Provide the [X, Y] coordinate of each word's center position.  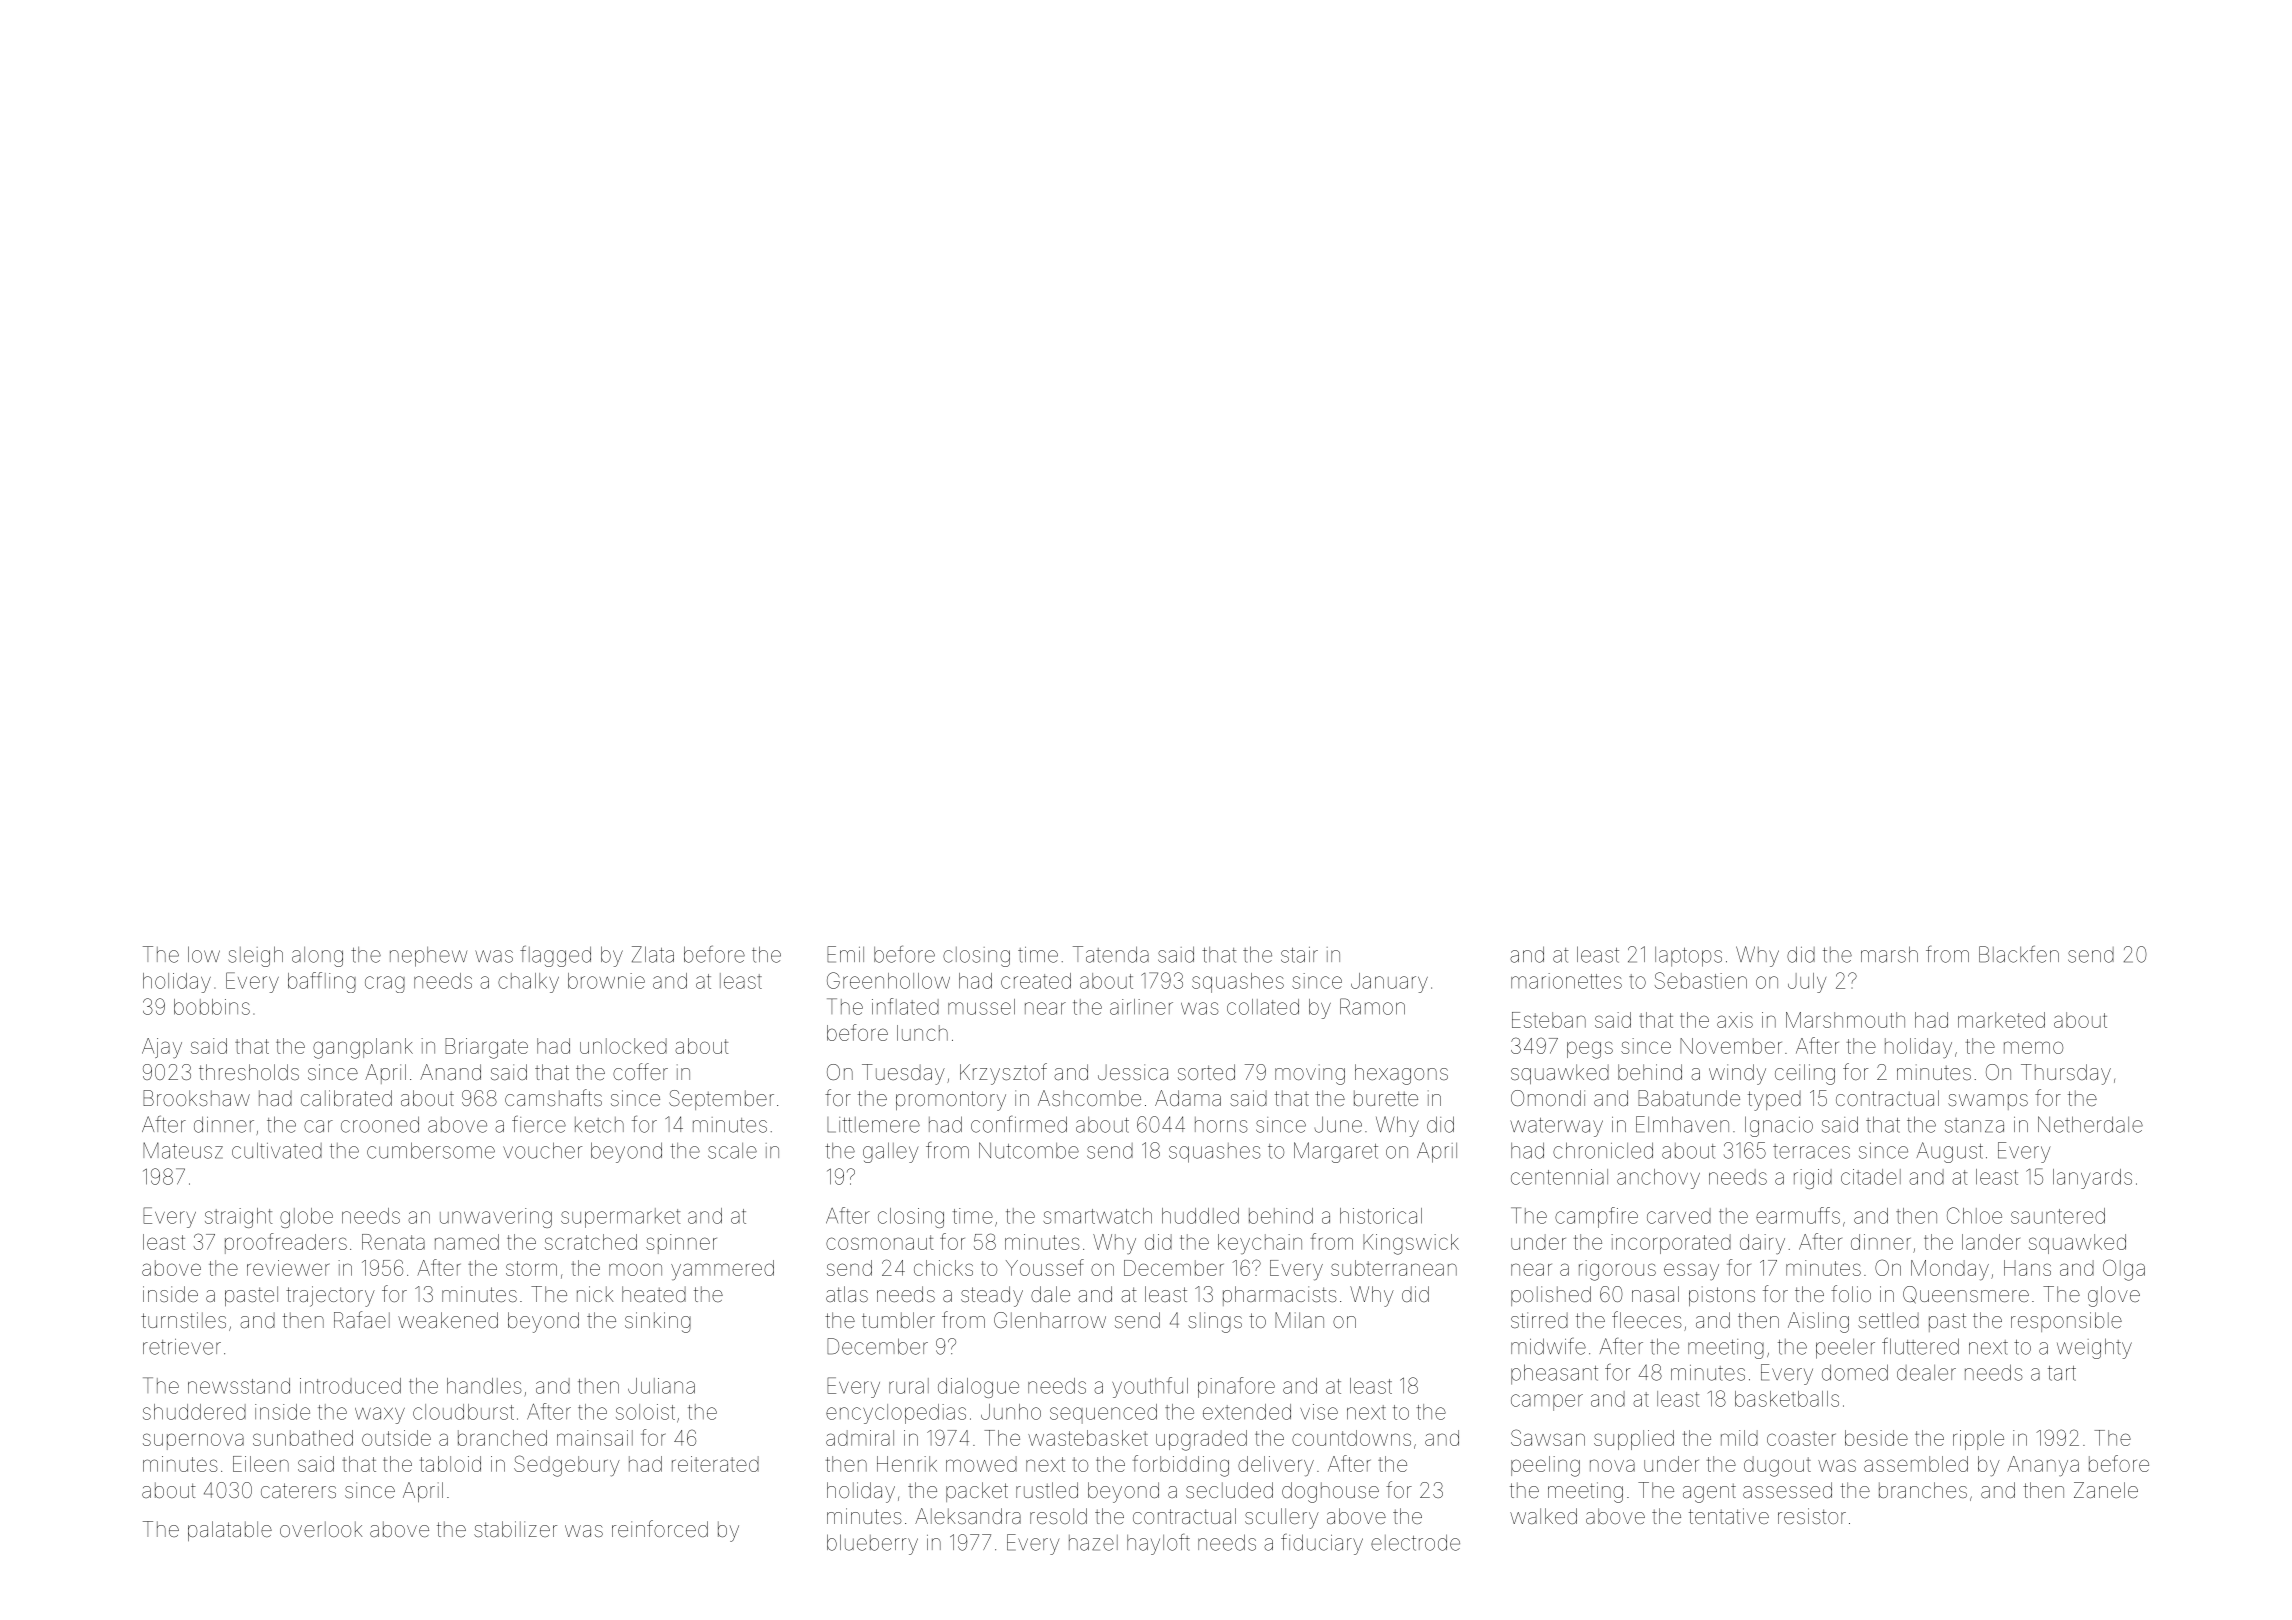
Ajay [162, 1048]
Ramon [1372, 1006]
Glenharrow [1050, 1320]
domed [1855, 1372]
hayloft [1158, 1544]
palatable [230, 1531]
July [1807, 983]
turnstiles [183, 1320]
